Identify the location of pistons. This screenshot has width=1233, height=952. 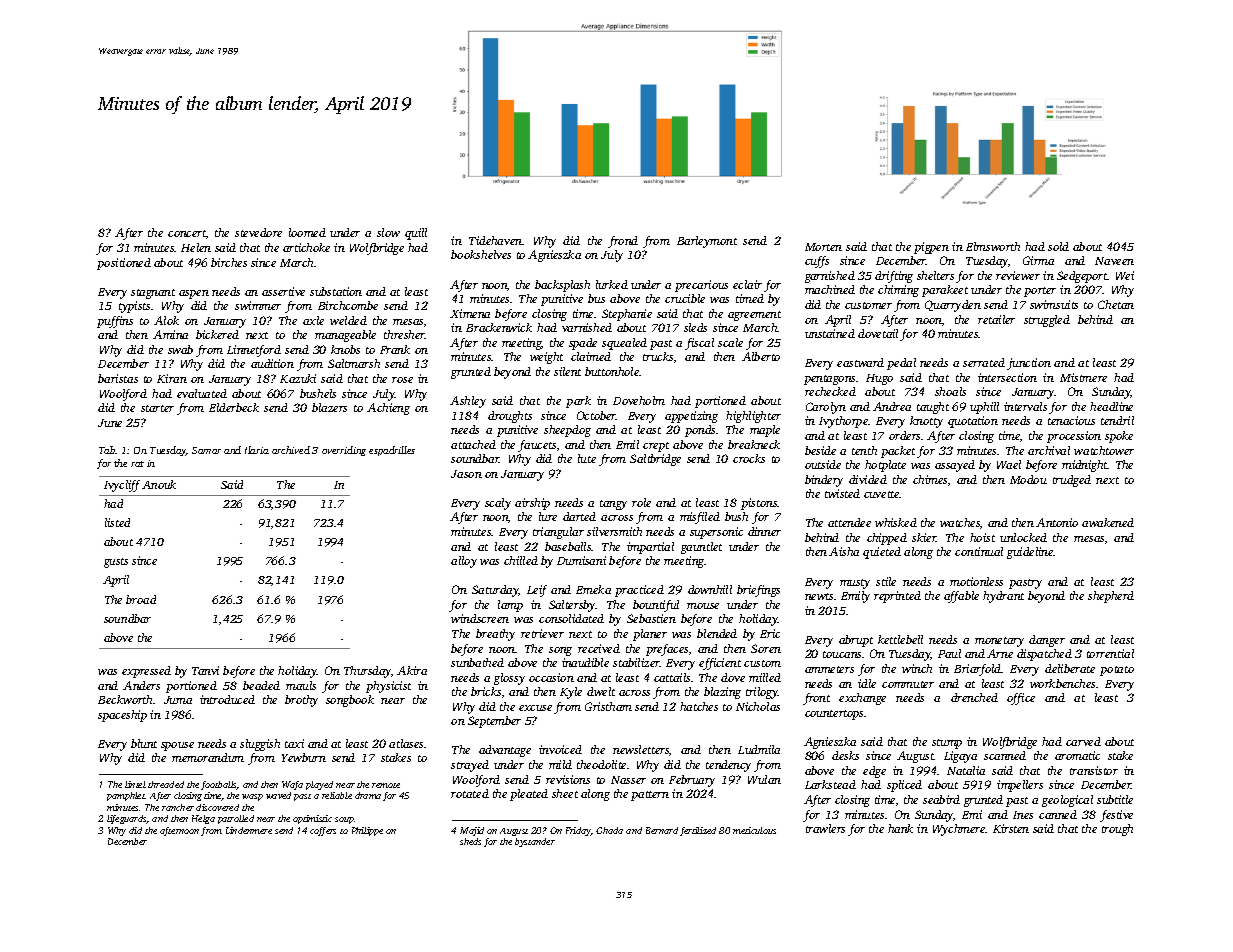
(759, 504).
